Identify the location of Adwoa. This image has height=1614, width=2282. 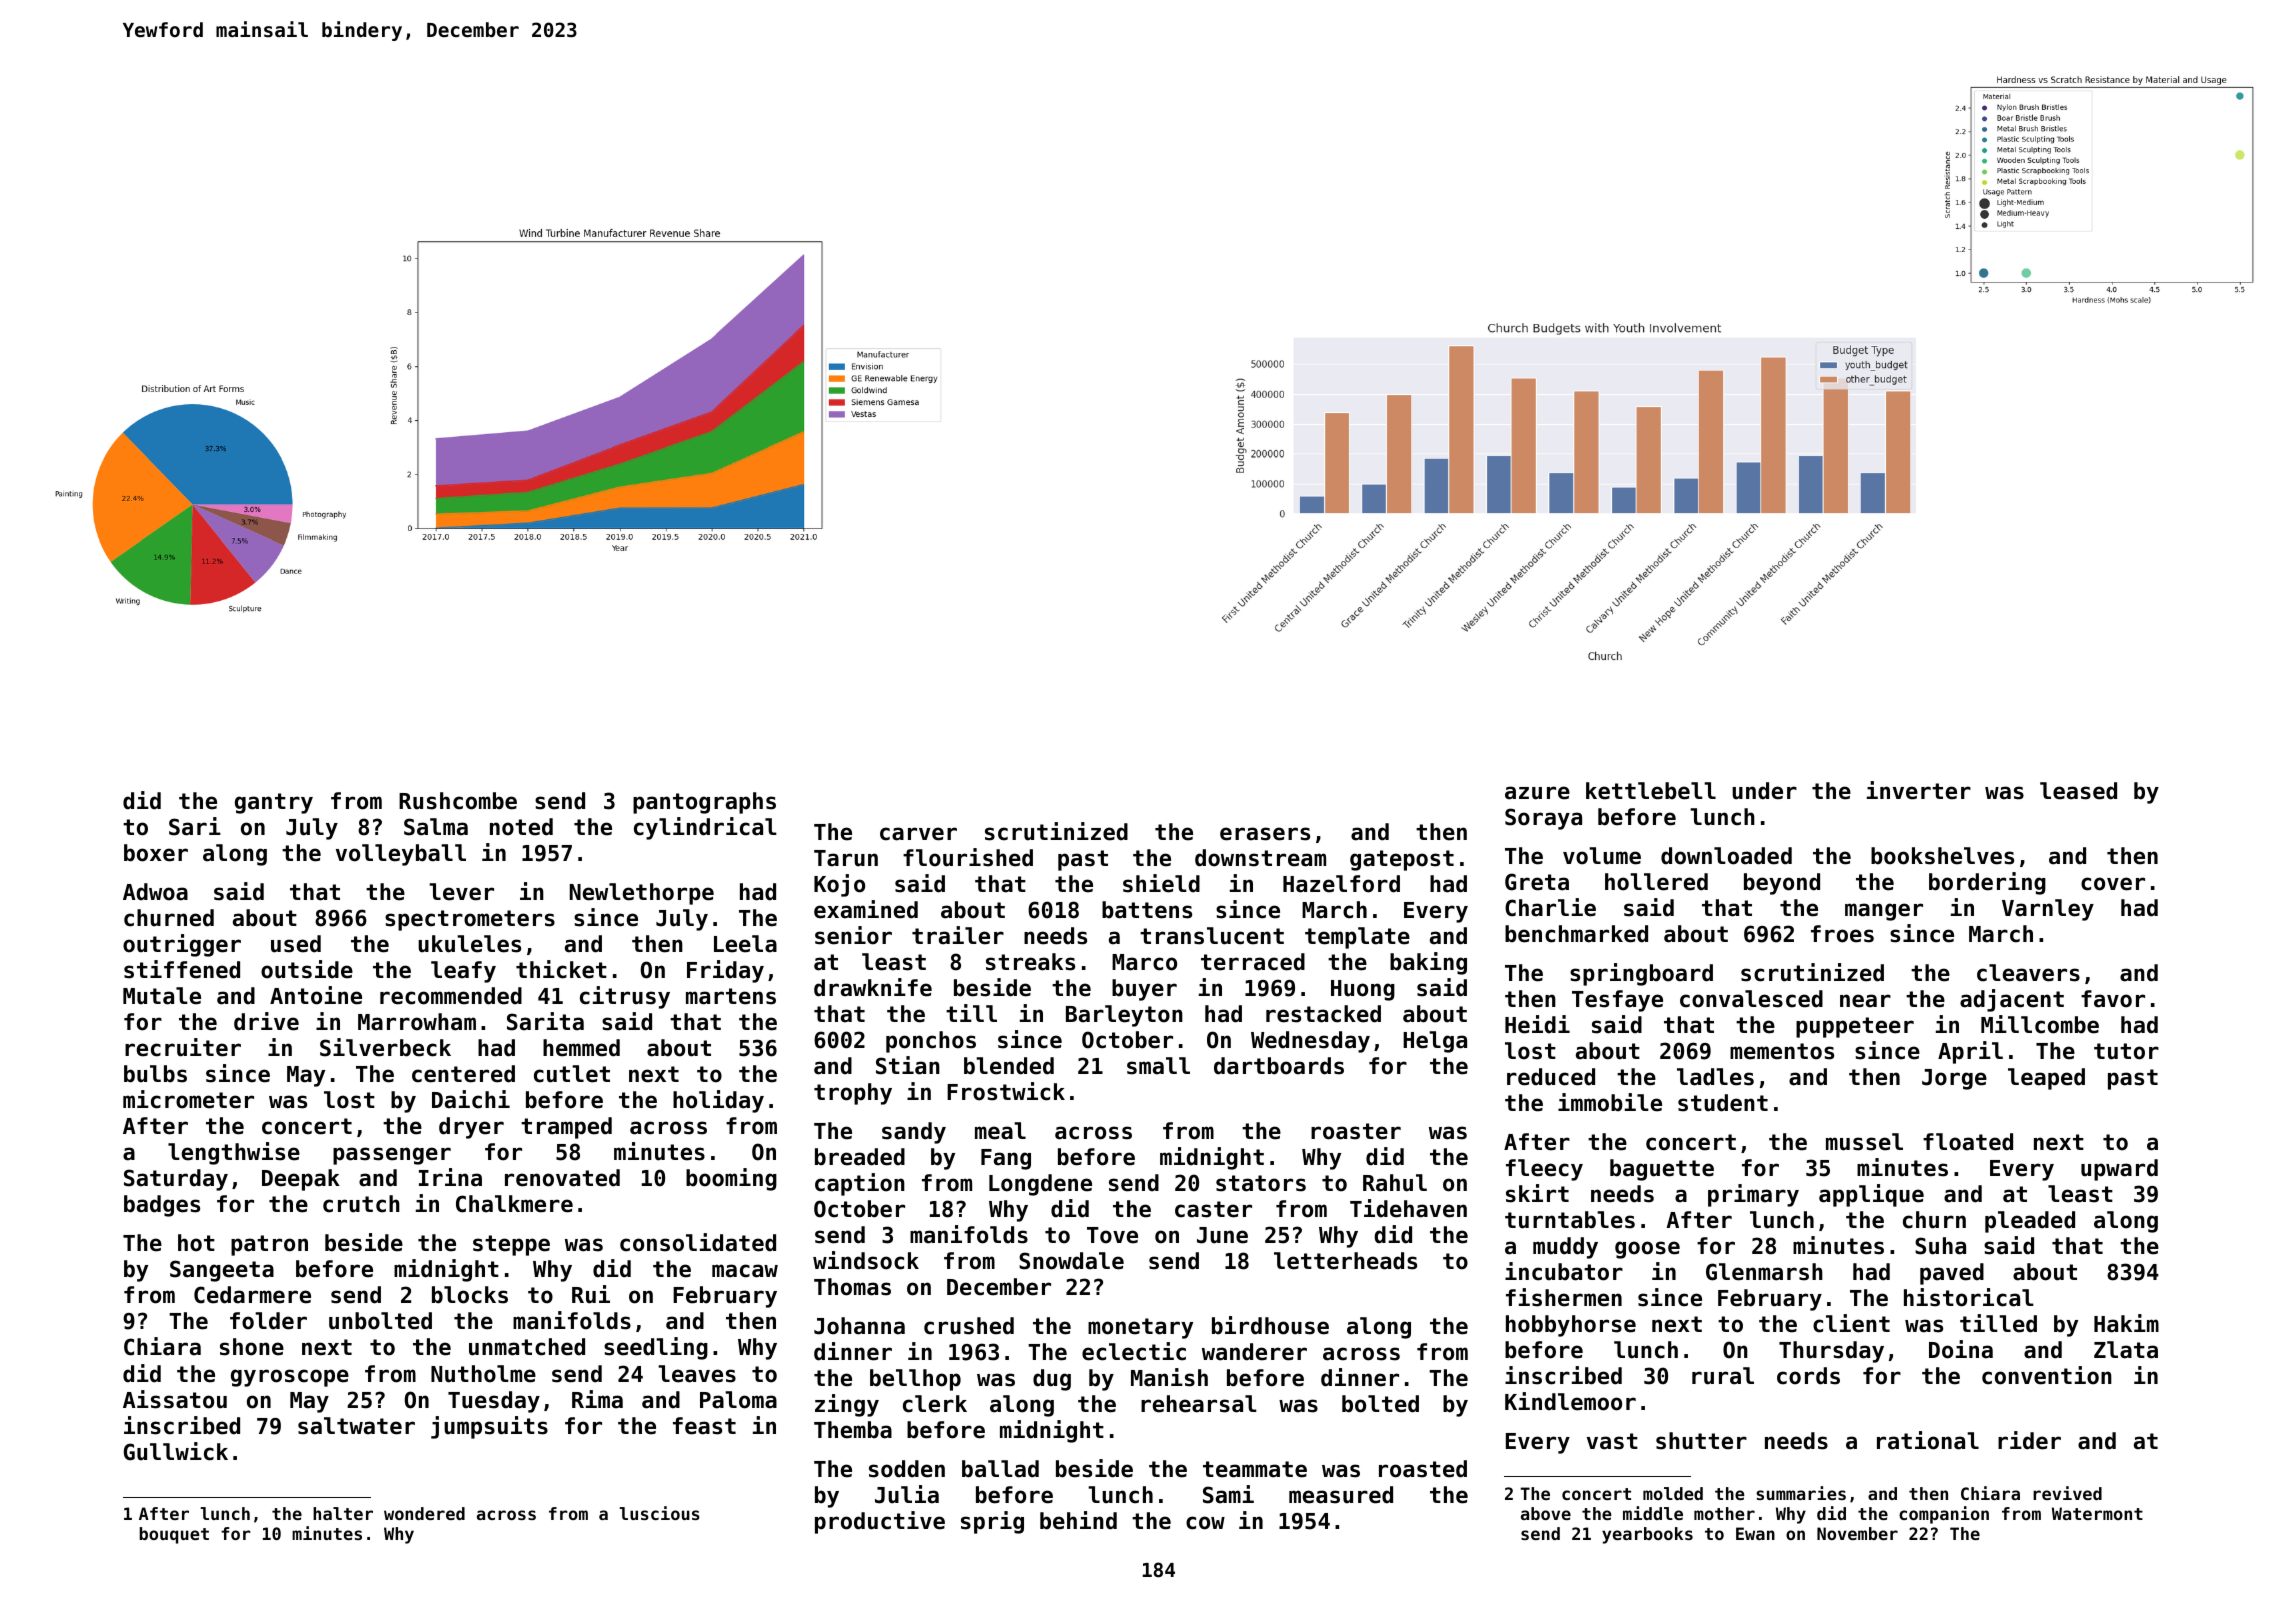
(155, 892).
